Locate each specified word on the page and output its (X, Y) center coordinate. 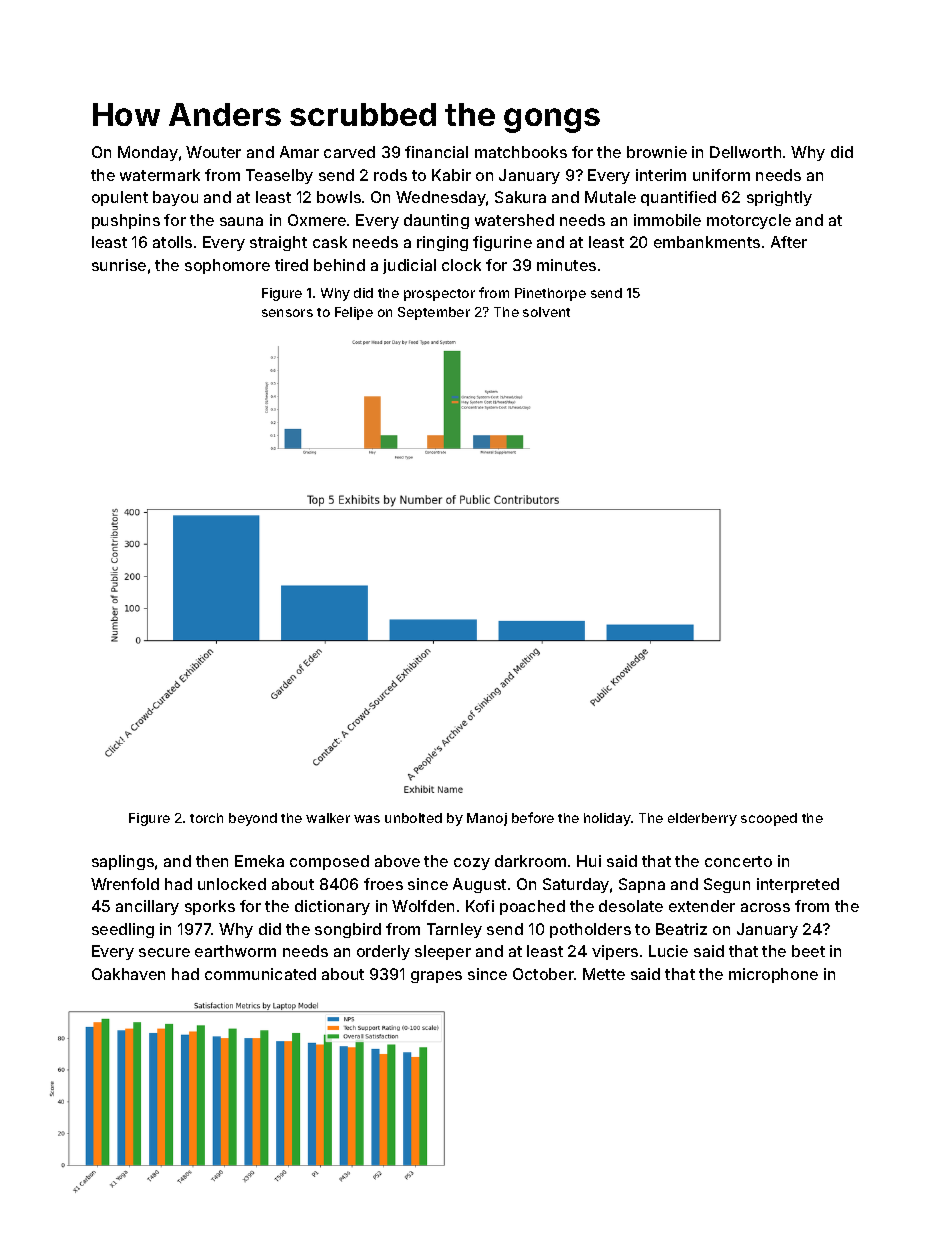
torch (206, 818)
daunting (436, 221)
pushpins (126, 221)
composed (329, 862)
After (789, 242)
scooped (769, 819)
